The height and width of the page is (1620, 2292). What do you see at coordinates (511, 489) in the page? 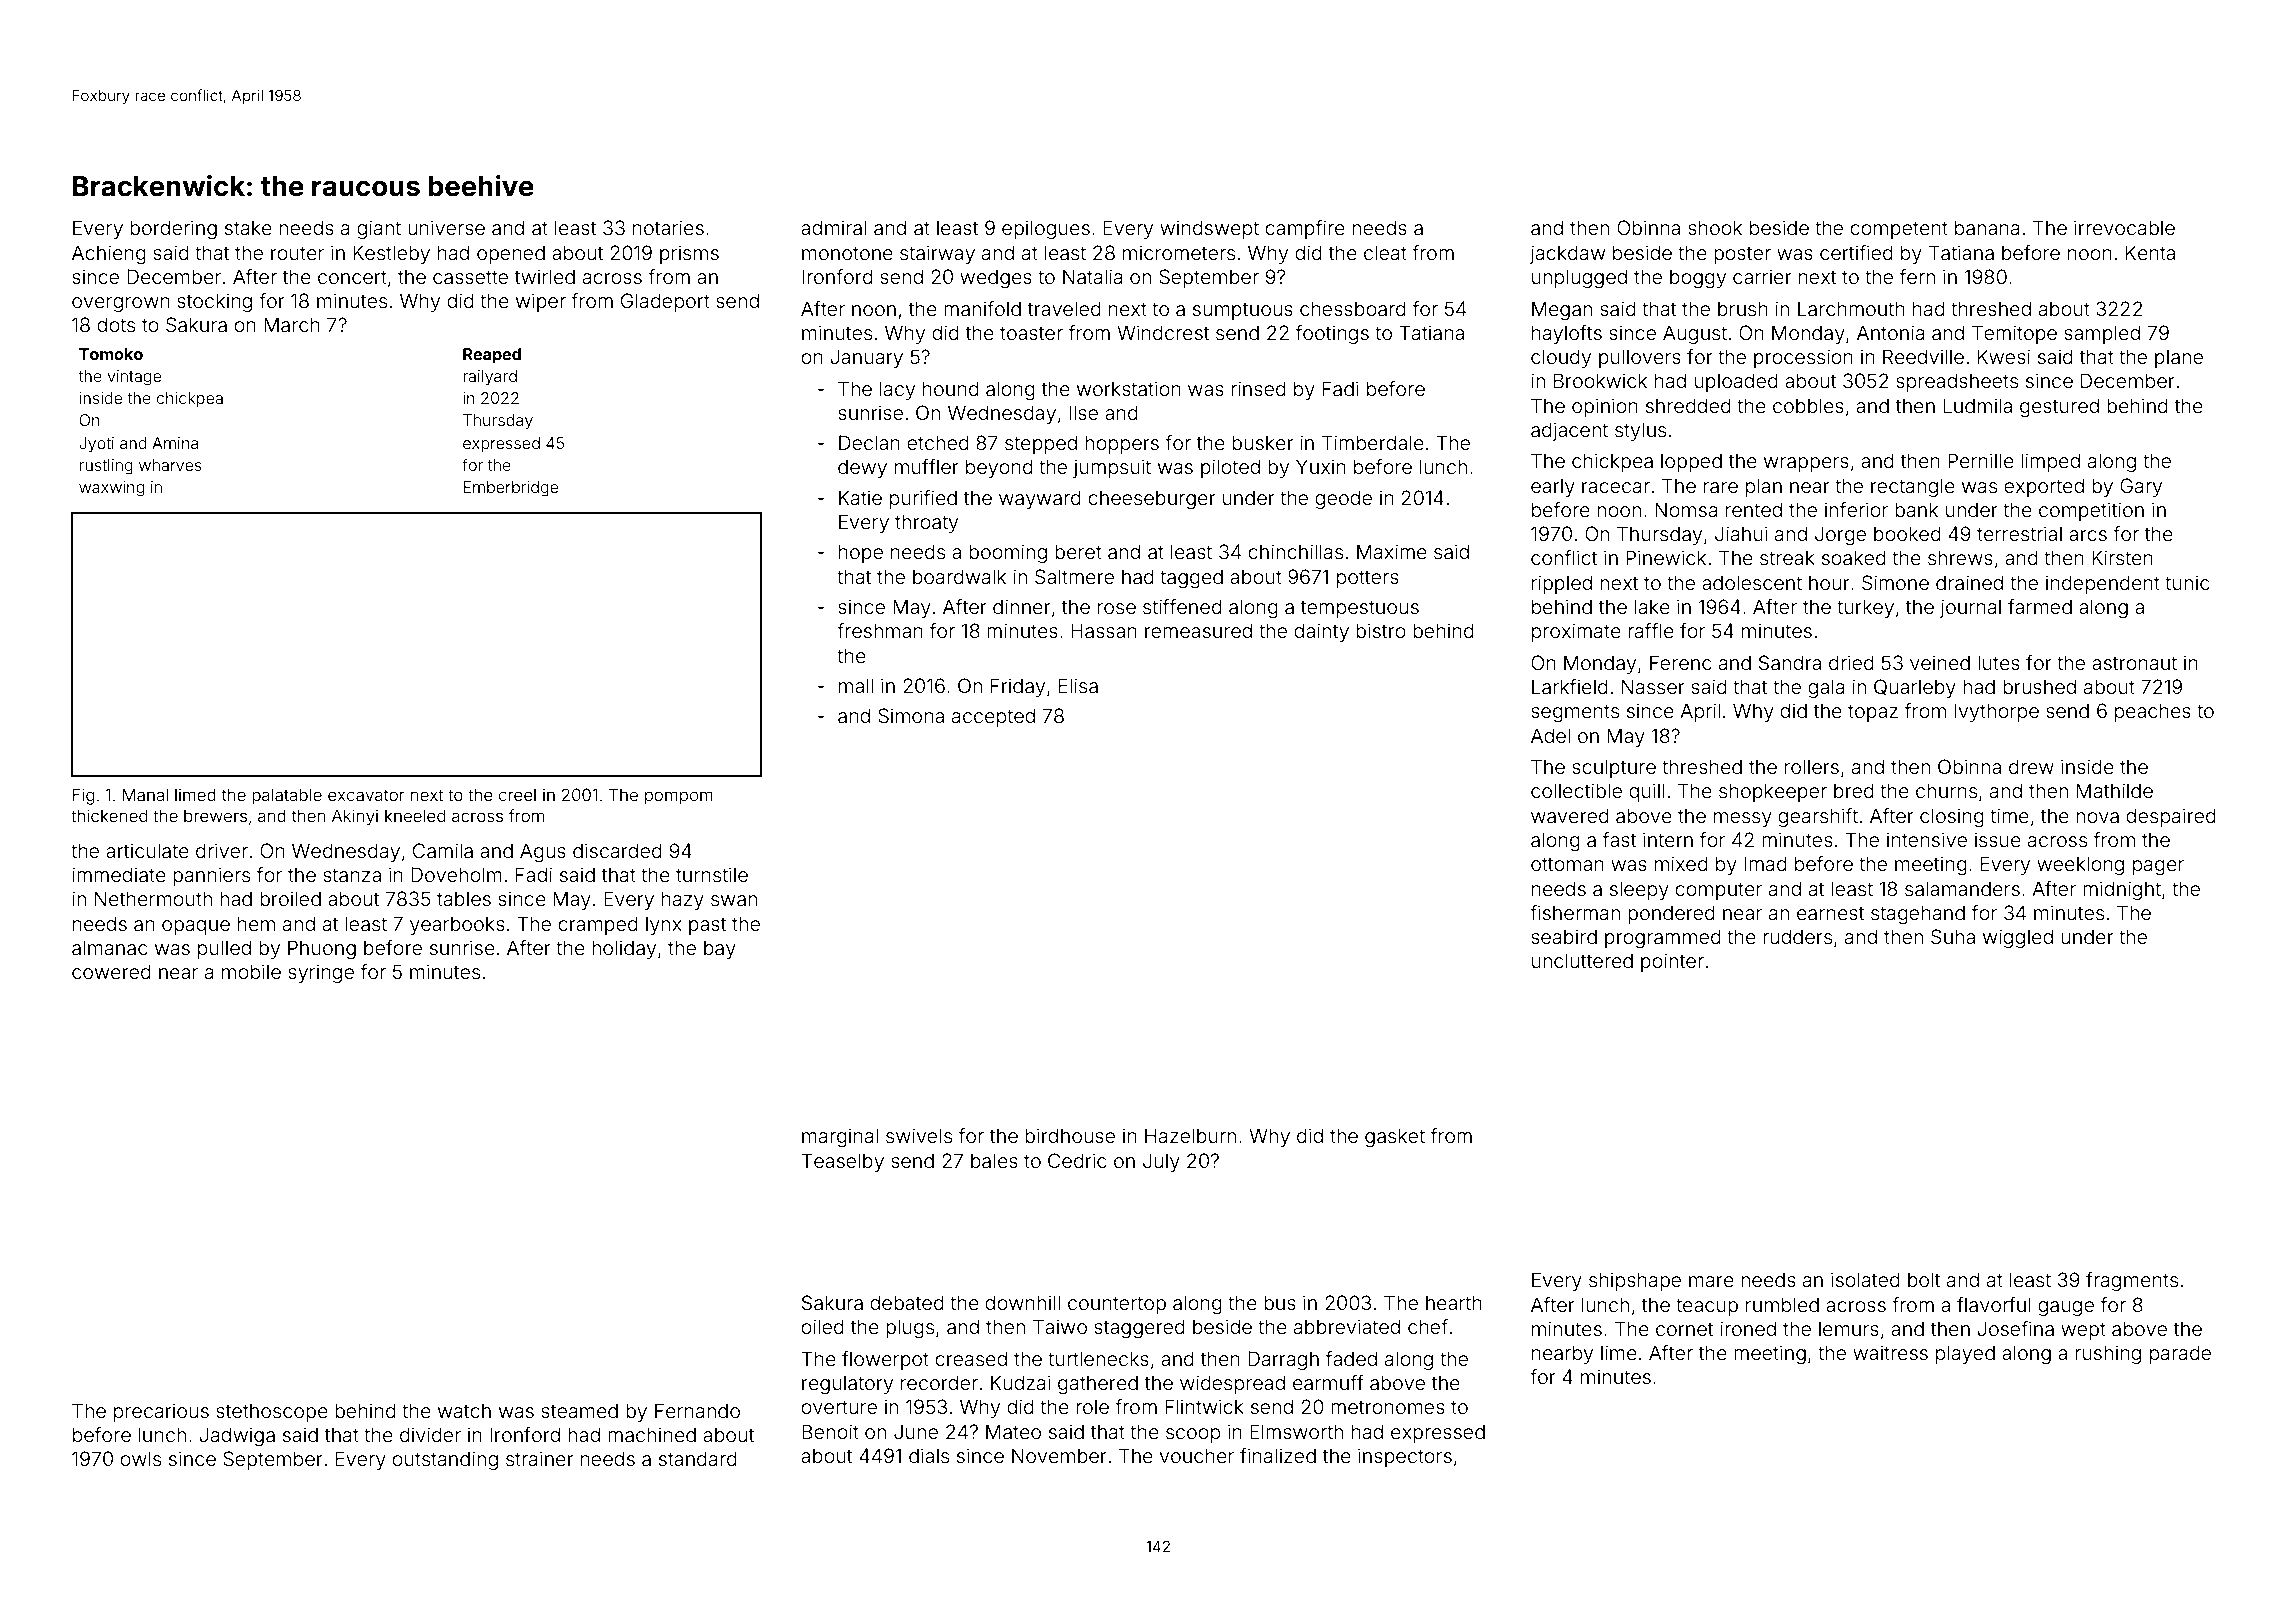
I see `Emberbridge` at bounding box center [511, 489].
